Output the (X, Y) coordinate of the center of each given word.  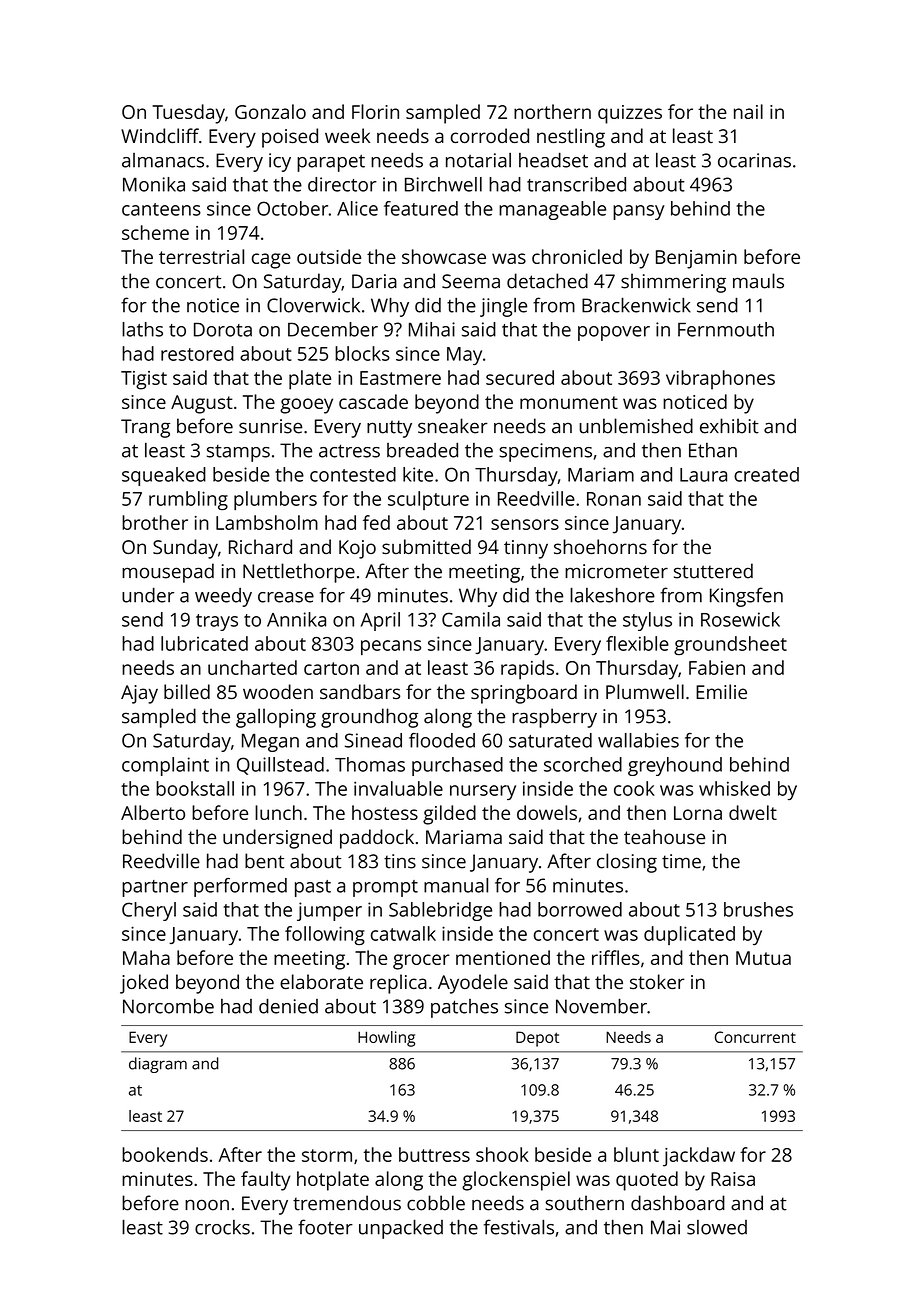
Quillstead (280, 766)
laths (142, 329)
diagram (158, 1065)
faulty (266, 1181)
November (601, 1006)
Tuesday (188, 114)
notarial (478, 160)
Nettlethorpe (299, 573)
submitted (426, 546)
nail (748, 111)
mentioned (503, 957)
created (766, 474)
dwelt (753, 812)
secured (520, 377)
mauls (758, 281)
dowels (547, 812)
